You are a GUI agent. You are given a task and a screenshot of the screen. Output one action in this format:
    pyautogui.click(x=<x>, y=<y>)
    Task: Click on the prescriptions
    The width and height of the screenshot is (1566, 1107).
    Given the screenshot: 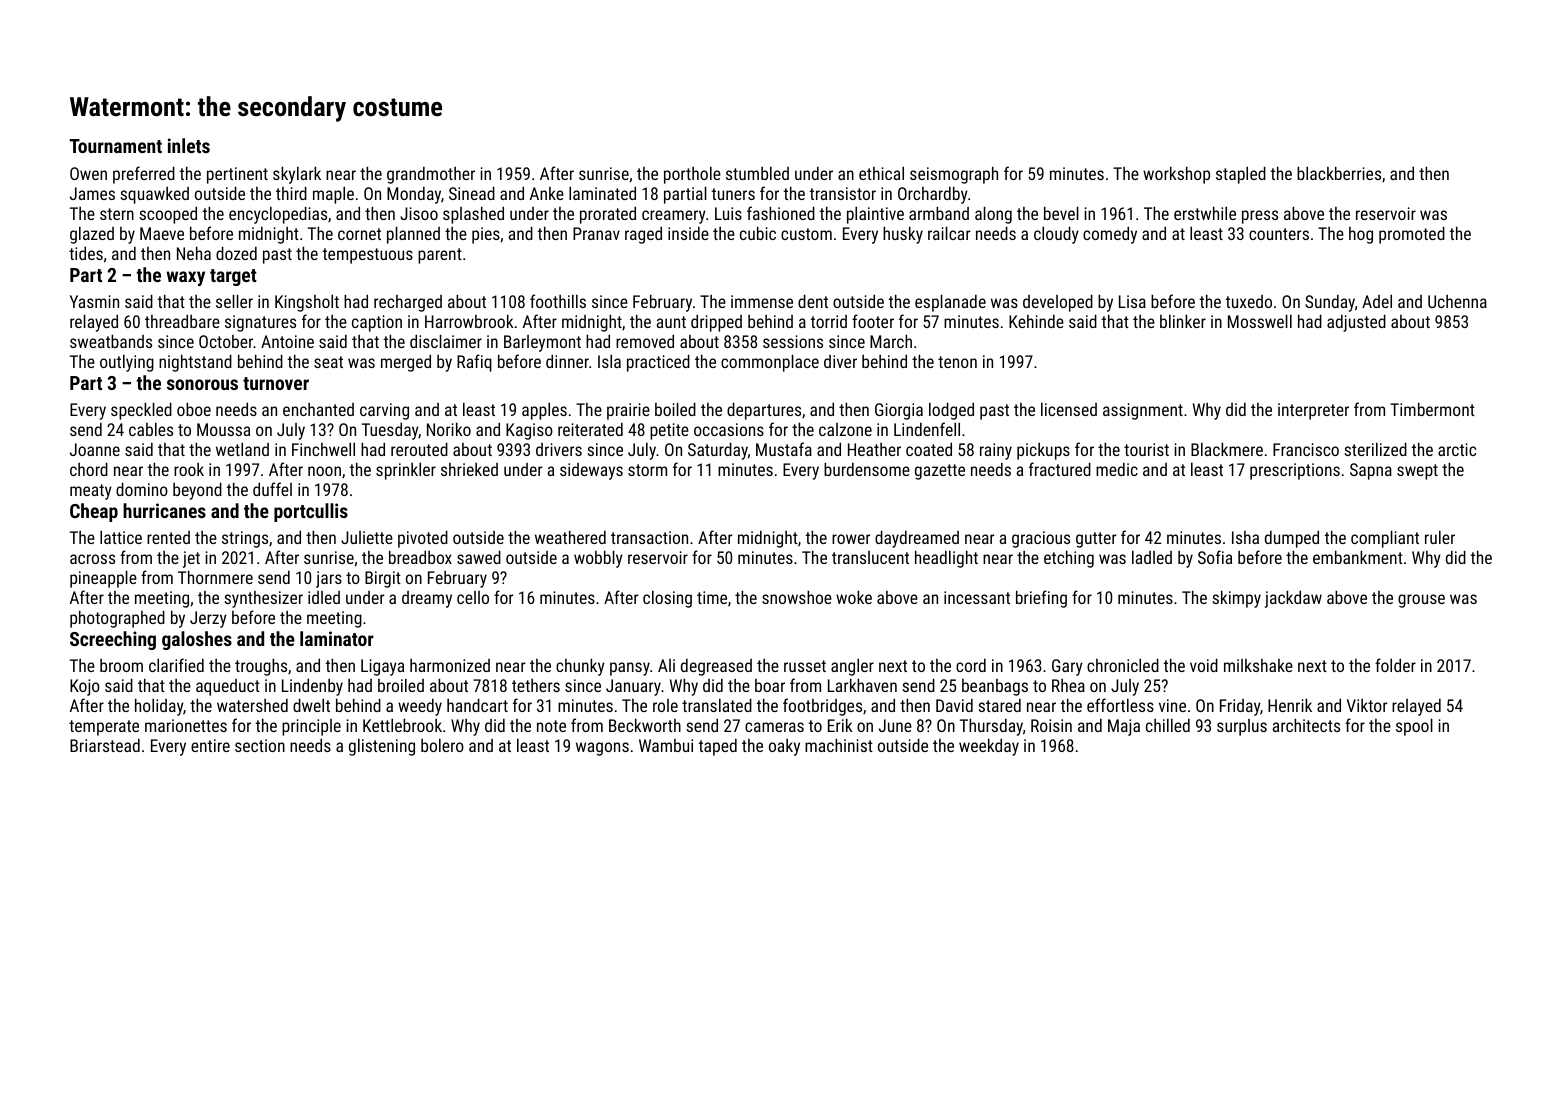 What is the action you would take?
    pyautogui.click(x=1295, y=471)
